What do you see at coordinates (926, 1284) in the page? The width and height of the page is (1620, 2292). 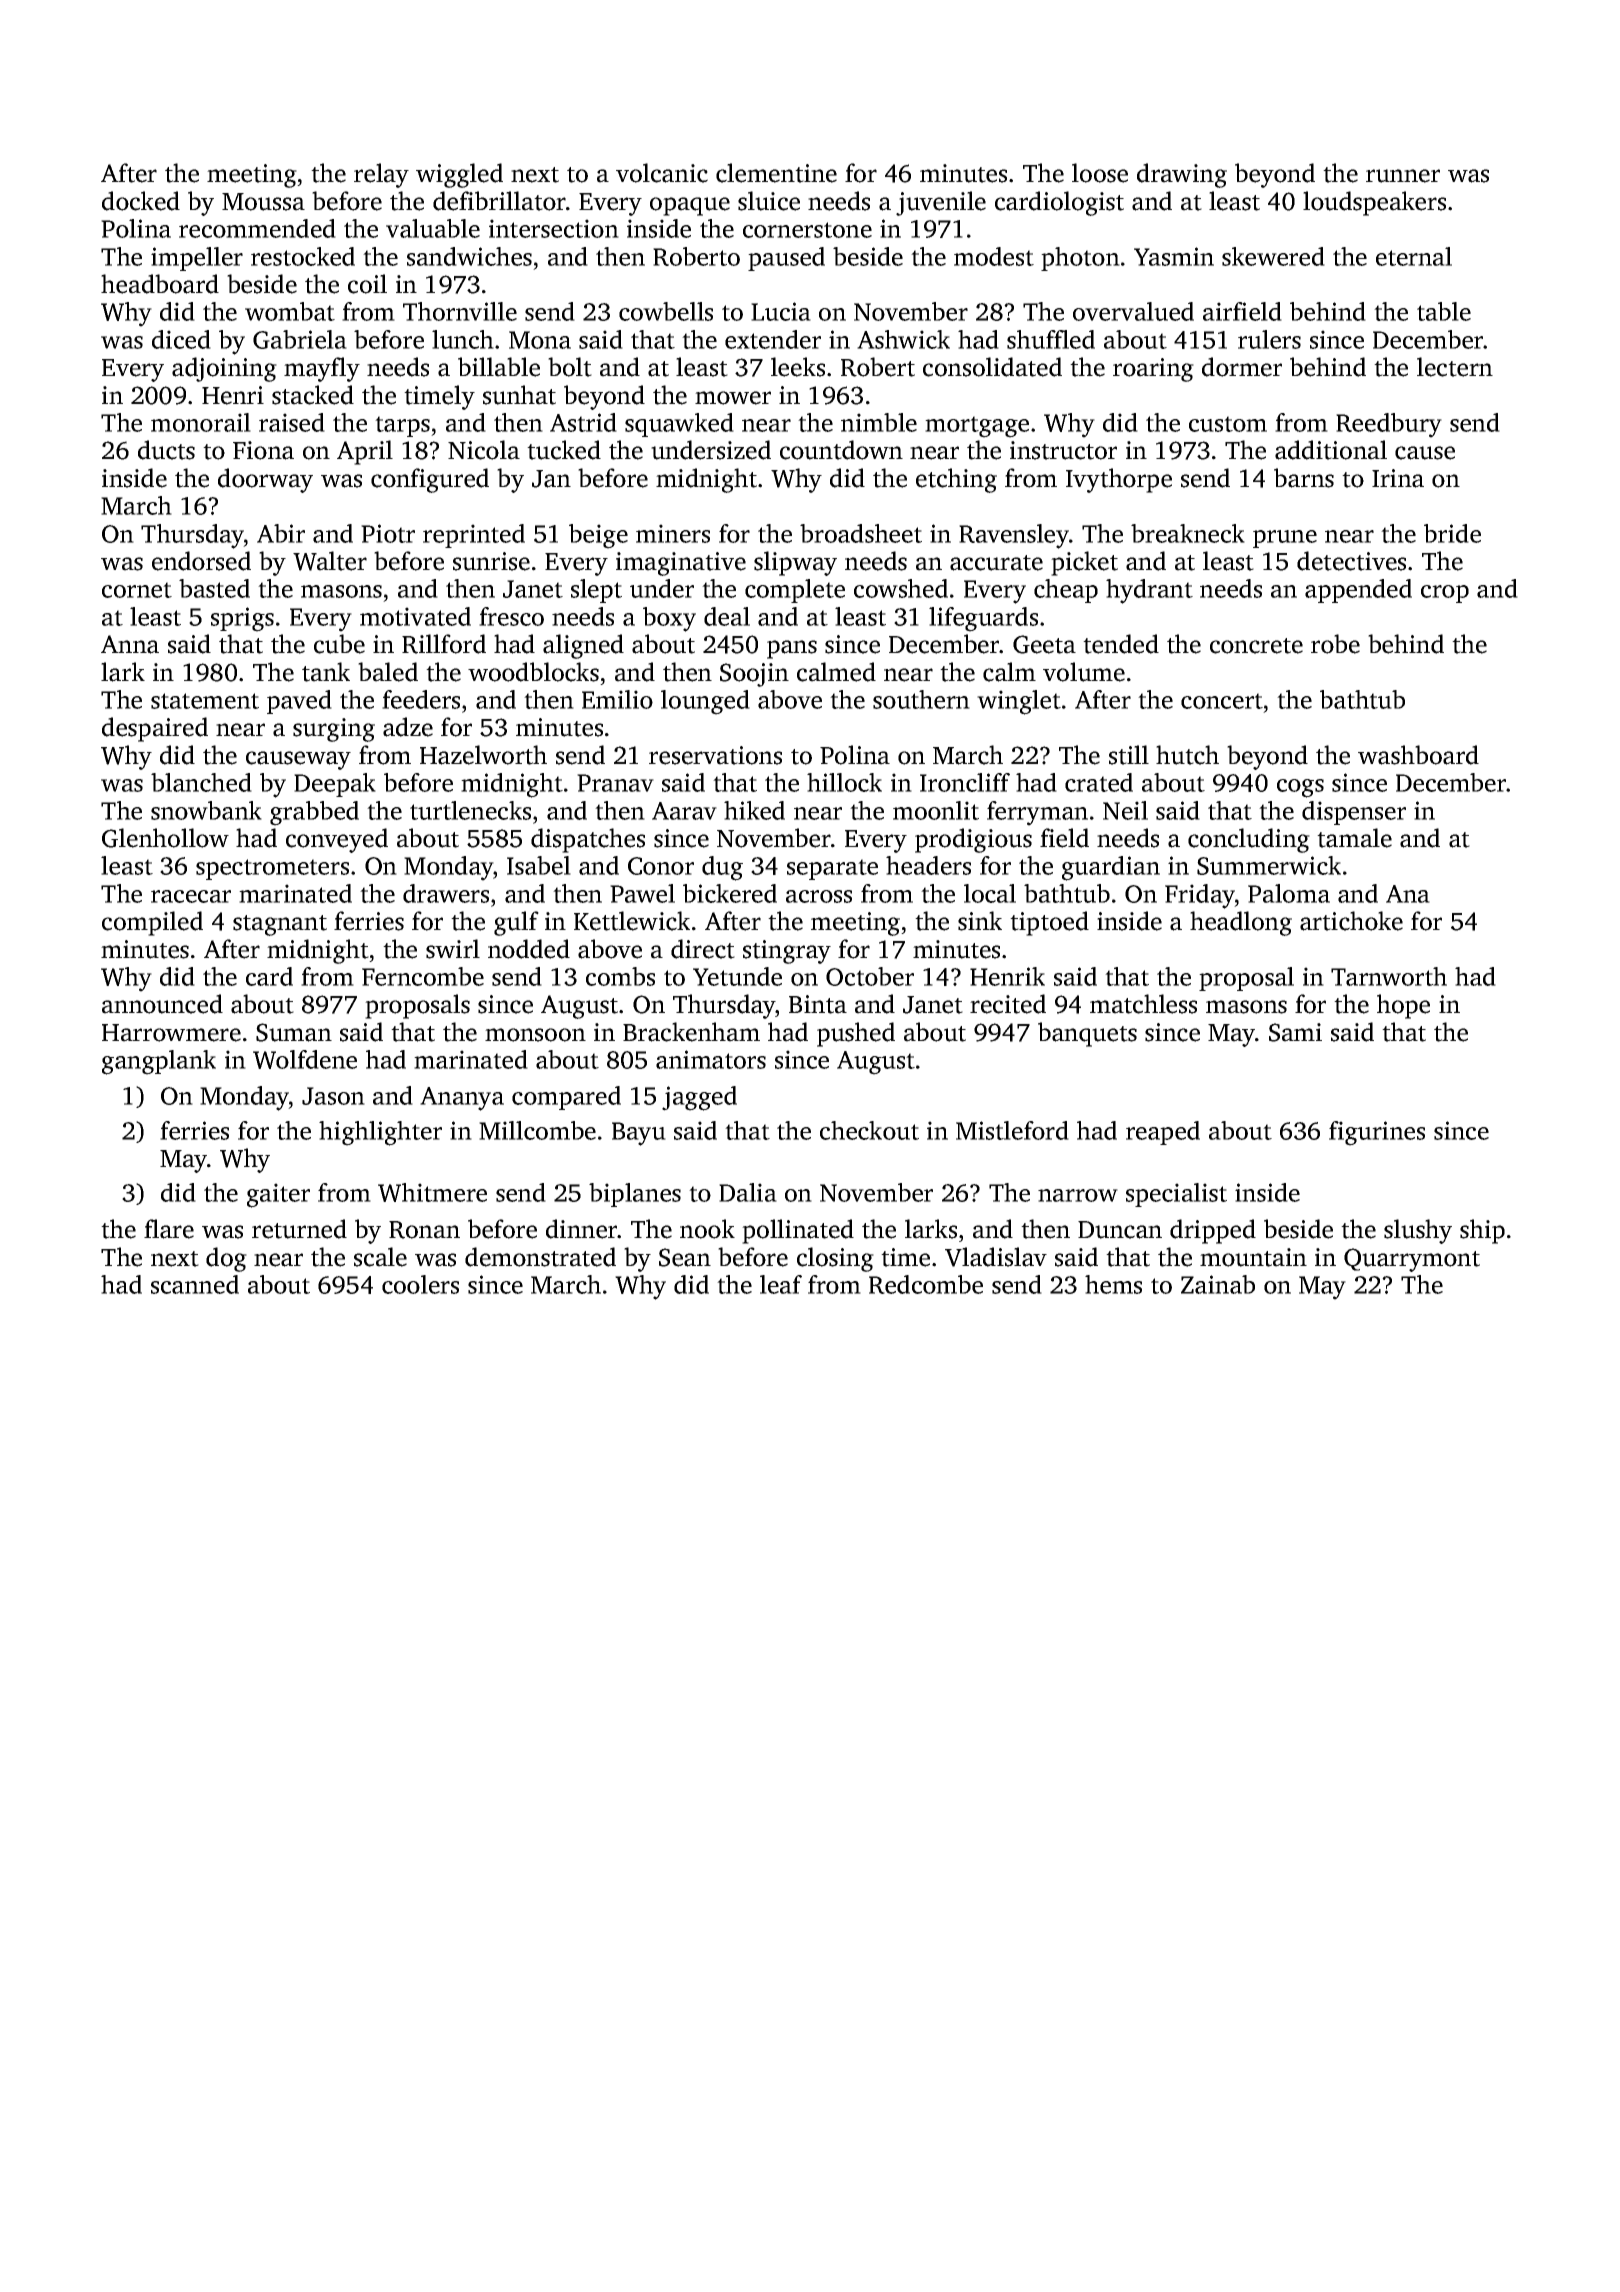 I see `Redcombe` at bounding box center [926, 1284].
